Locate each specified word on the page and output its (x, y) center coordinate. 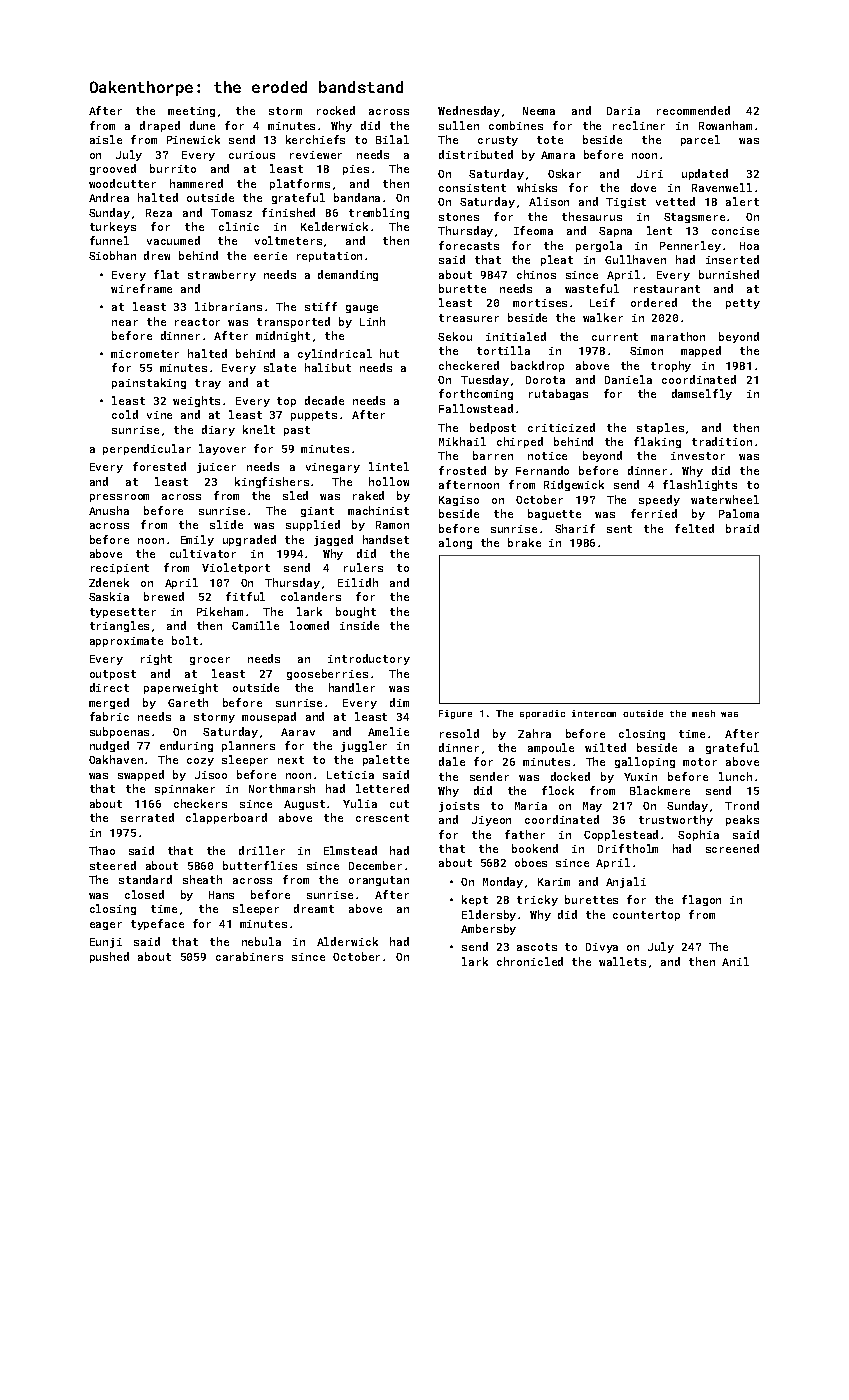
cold (125, 414)
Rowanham (725, 125)
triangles (119, 626)
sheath (202, 879)
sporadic (542, 714)
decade (324, 400)
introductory (369, 659)
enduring (186, 746)
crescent (382, 818)
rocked (336, 110)
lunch (735, 776)
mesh (703, 713)
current (615, 337)
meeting (191, 112)
